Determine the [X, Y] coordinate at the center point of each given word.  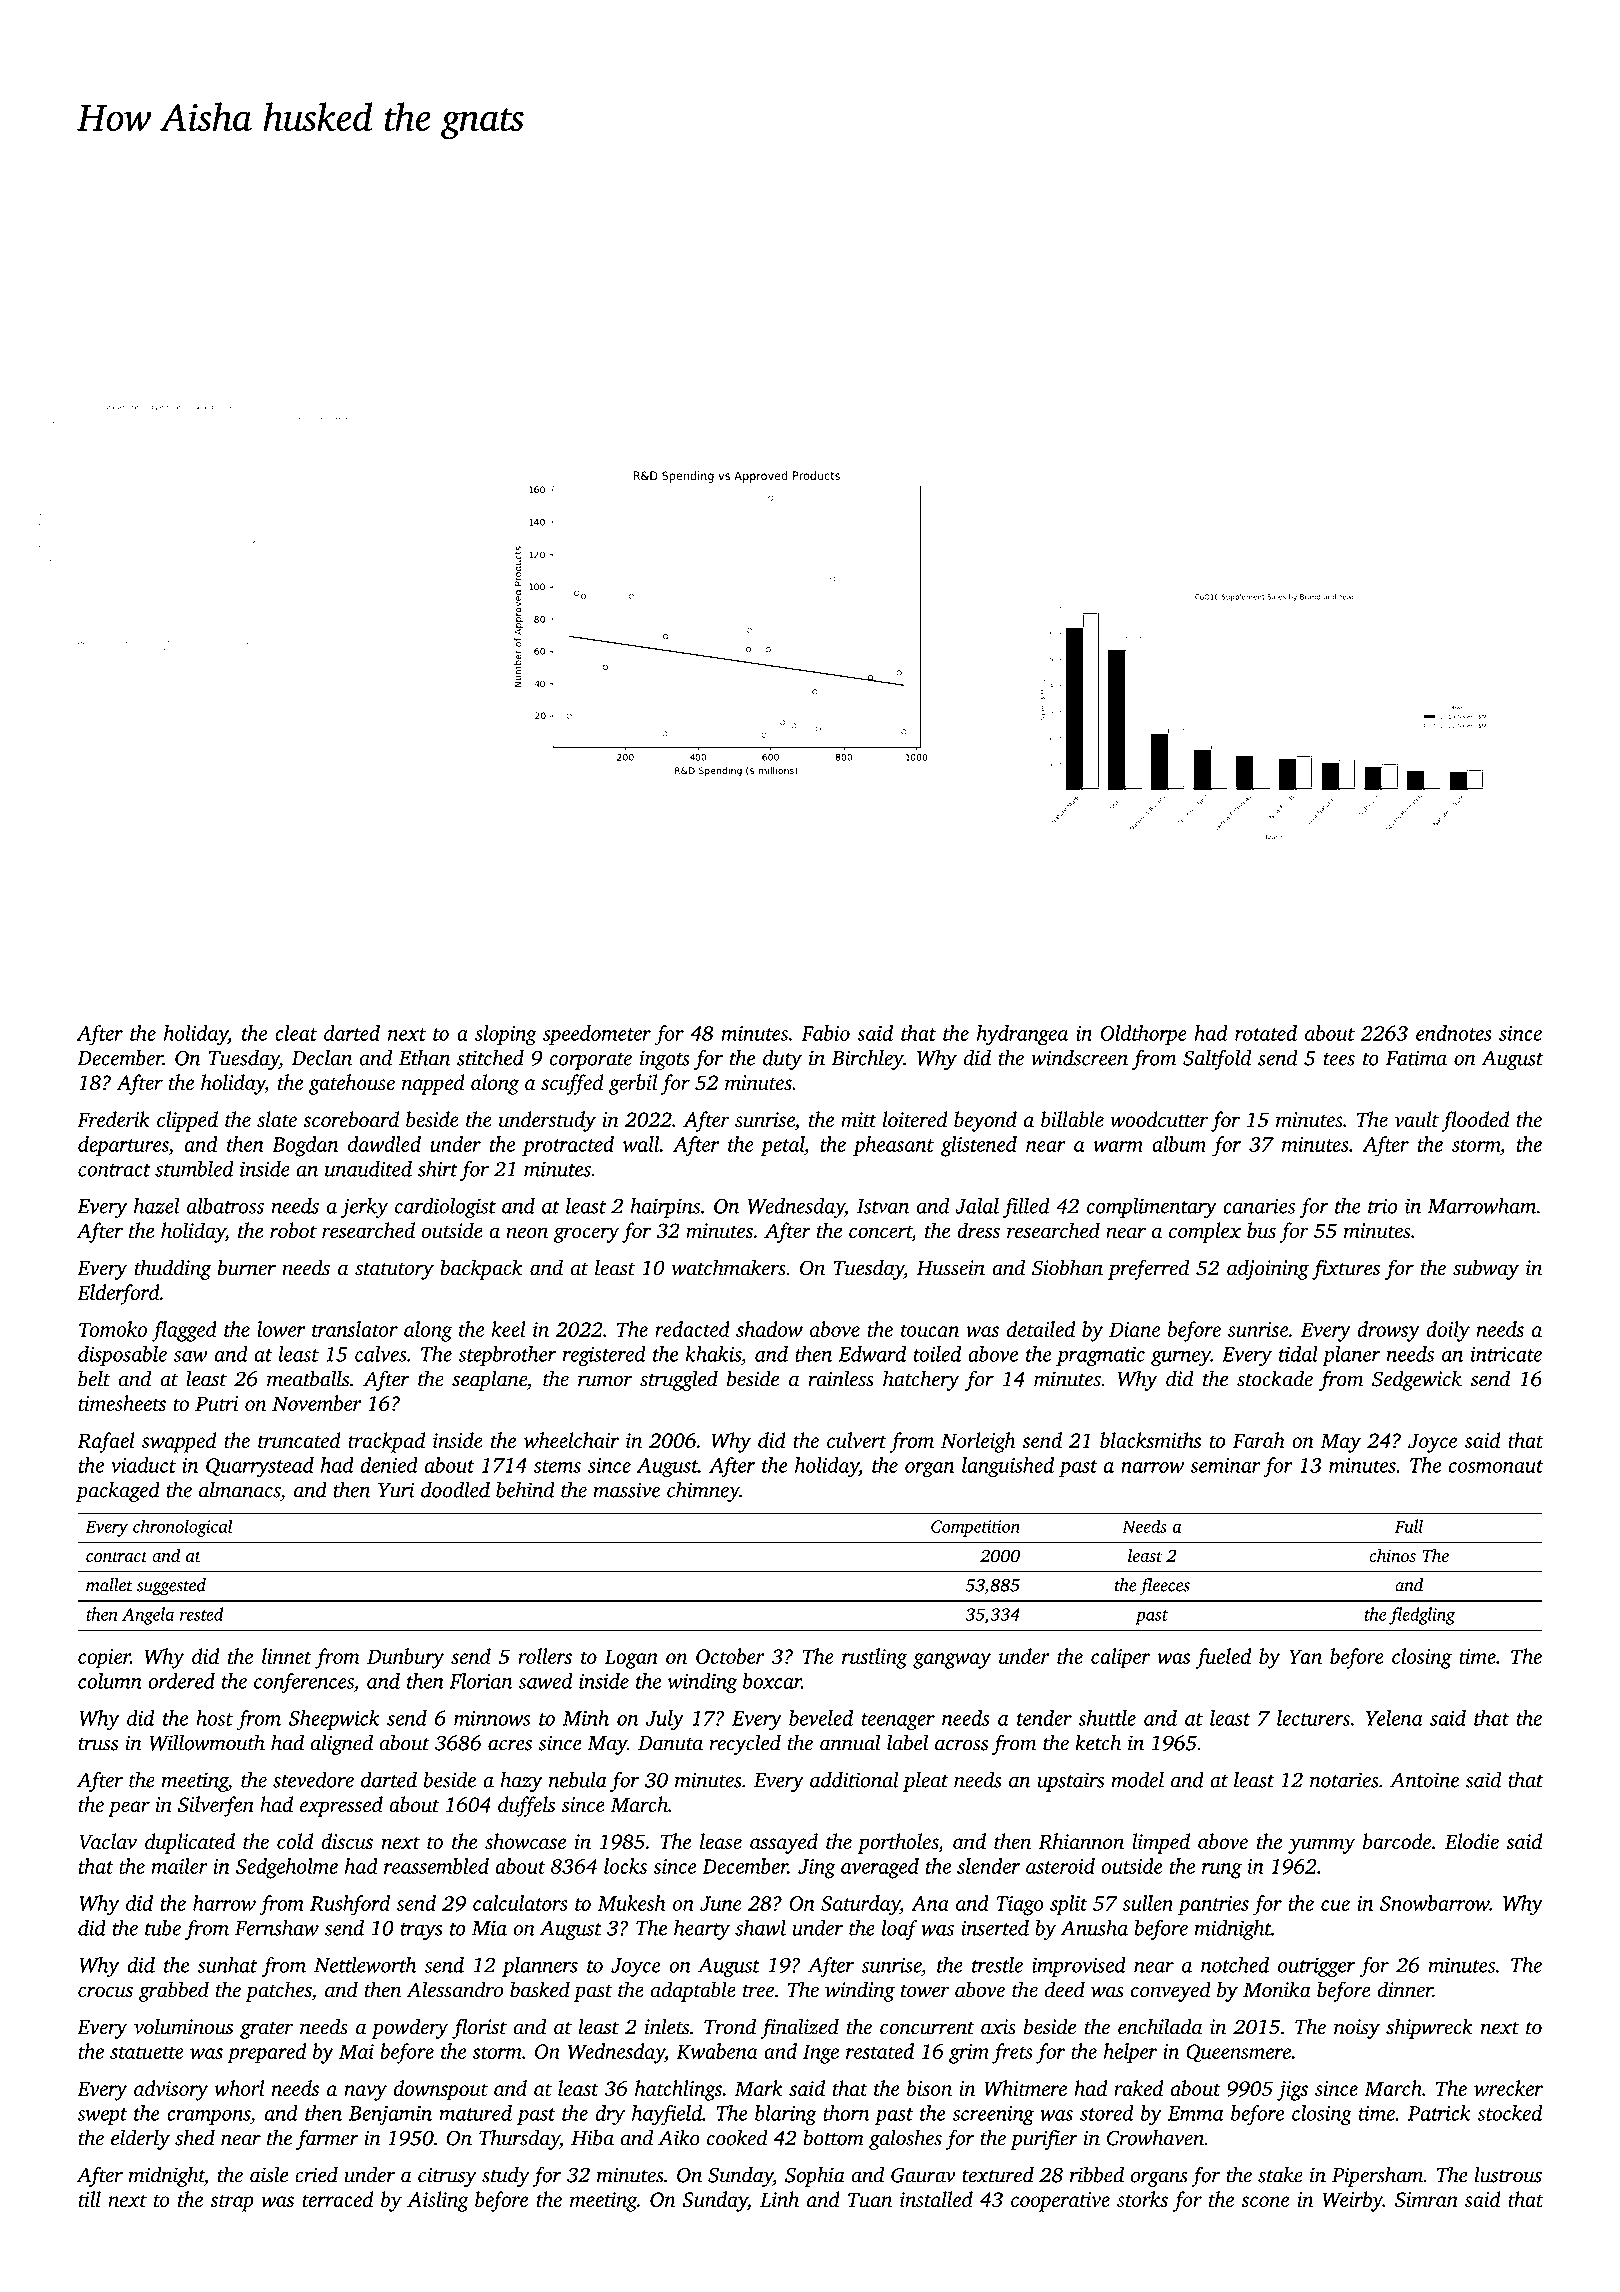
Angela [148, 1616]
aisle [269, 2174]
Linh [779, 2199]
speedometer [597, 1035]
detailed [1041, 1329]
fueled [1223, 1658]
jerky [364, 1208]
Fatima [1416, 1058]
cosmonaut [1496, 1466]
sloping [506, 1035]
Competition [975, 1528]
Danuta [670, 1743]
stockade [1275, 1378]
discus [347, 1841]
